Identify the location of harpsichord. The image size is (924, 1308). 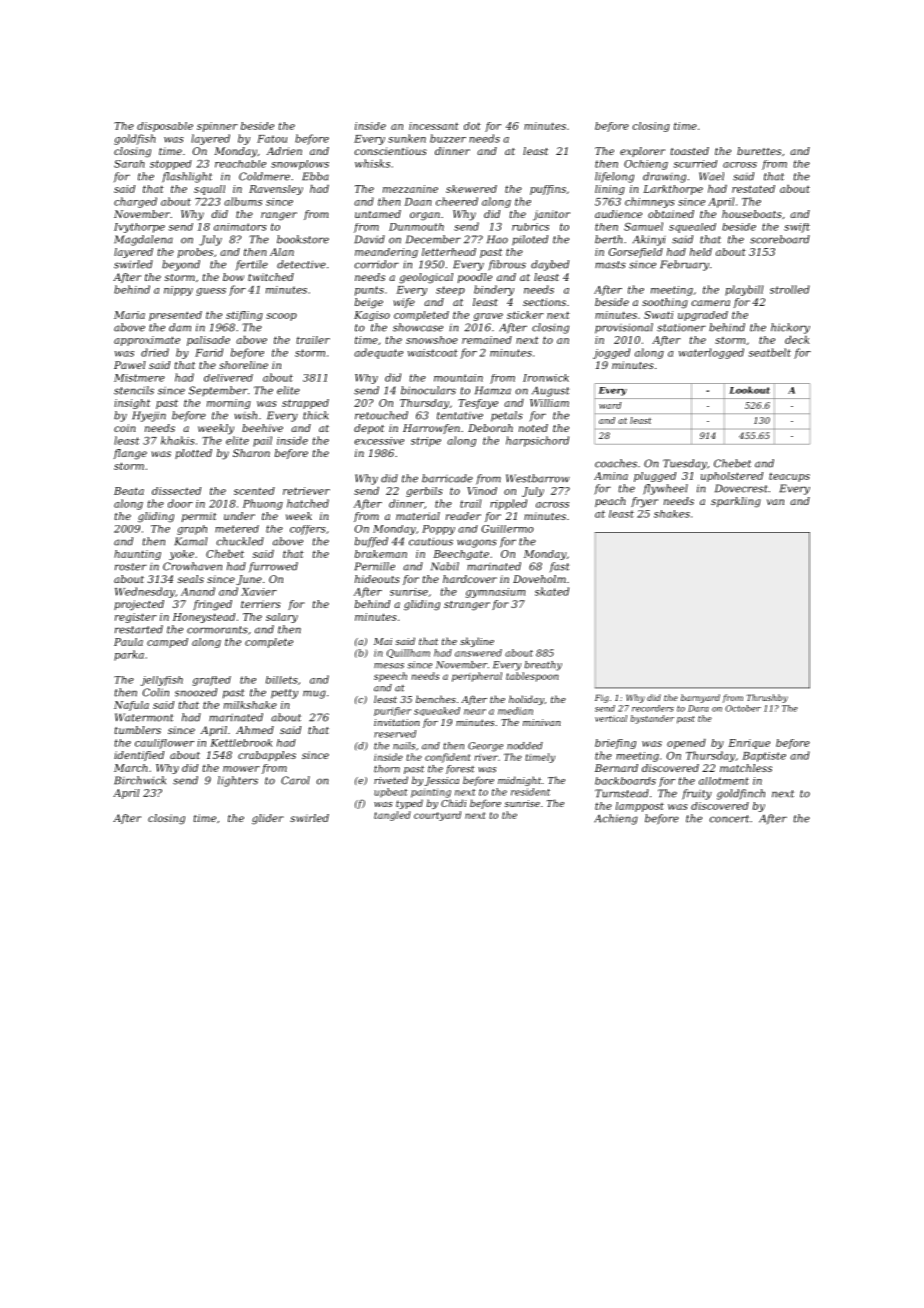
(537, 441).
